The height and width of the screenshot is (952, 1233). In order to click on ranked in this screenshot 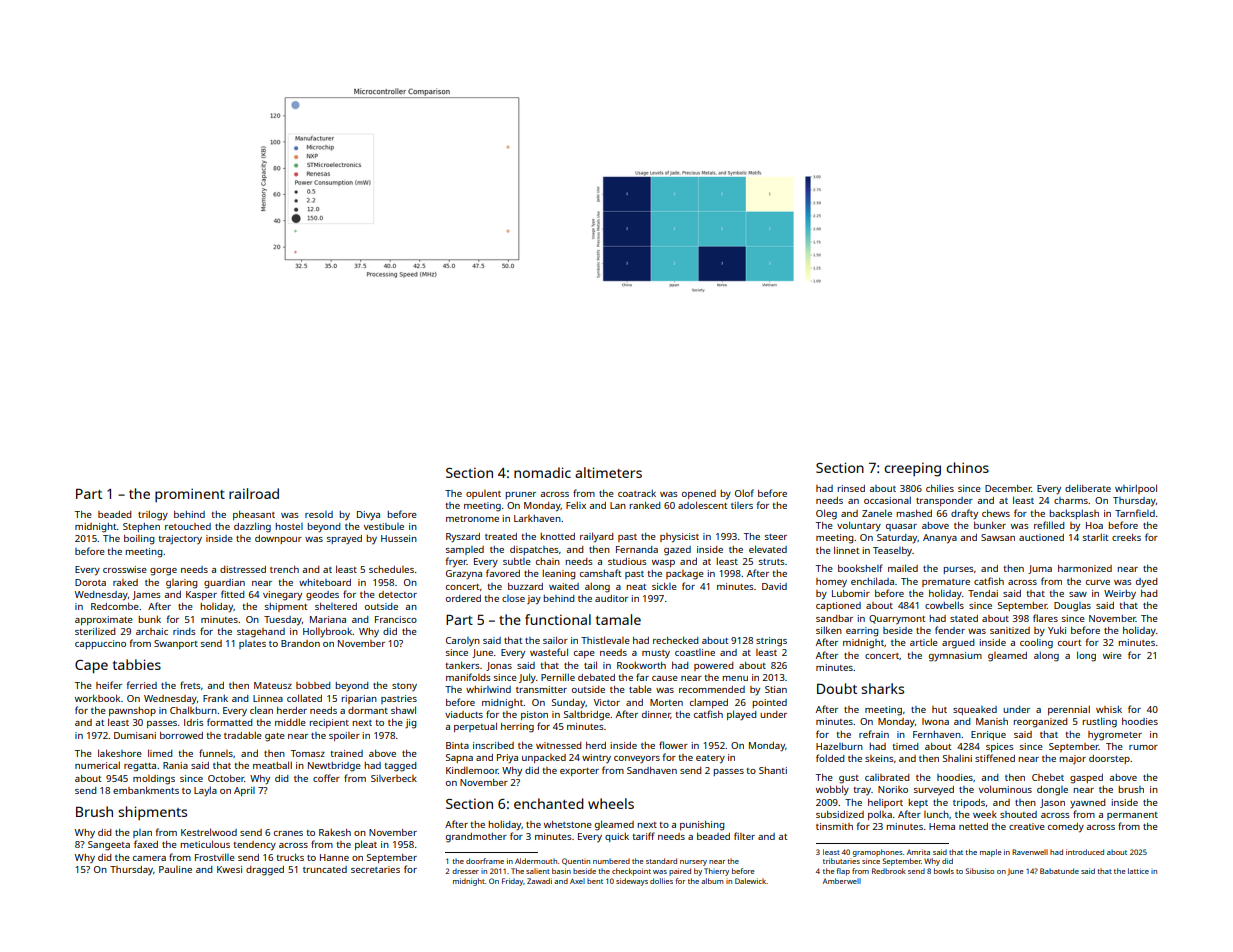, I will do `click(644, 505)`.
